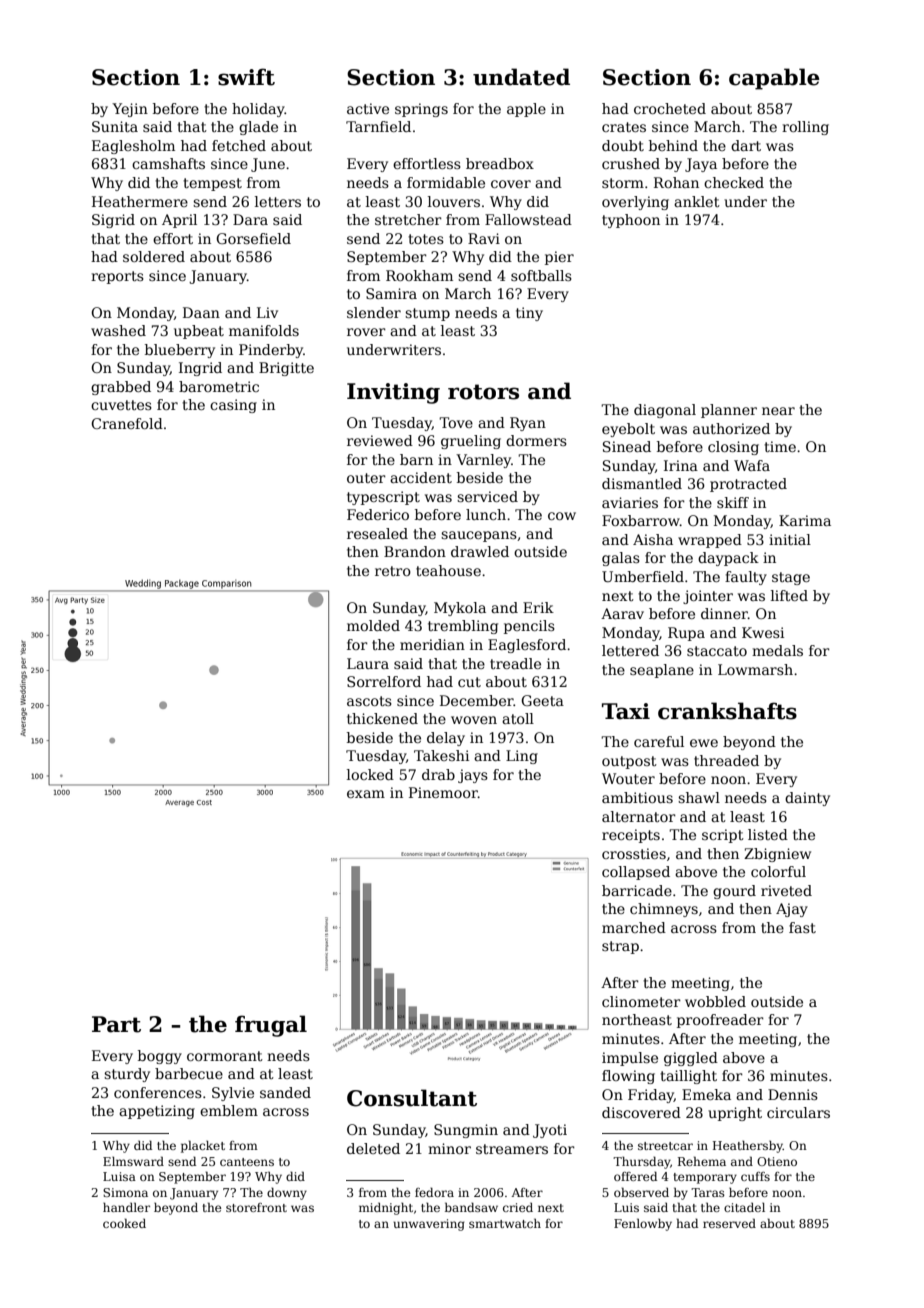 Image resolution: width=924 pixels, height=1308 pixels. Describe the element at coordinates (125, 1192) in the document. I see `Simona` at that location.
